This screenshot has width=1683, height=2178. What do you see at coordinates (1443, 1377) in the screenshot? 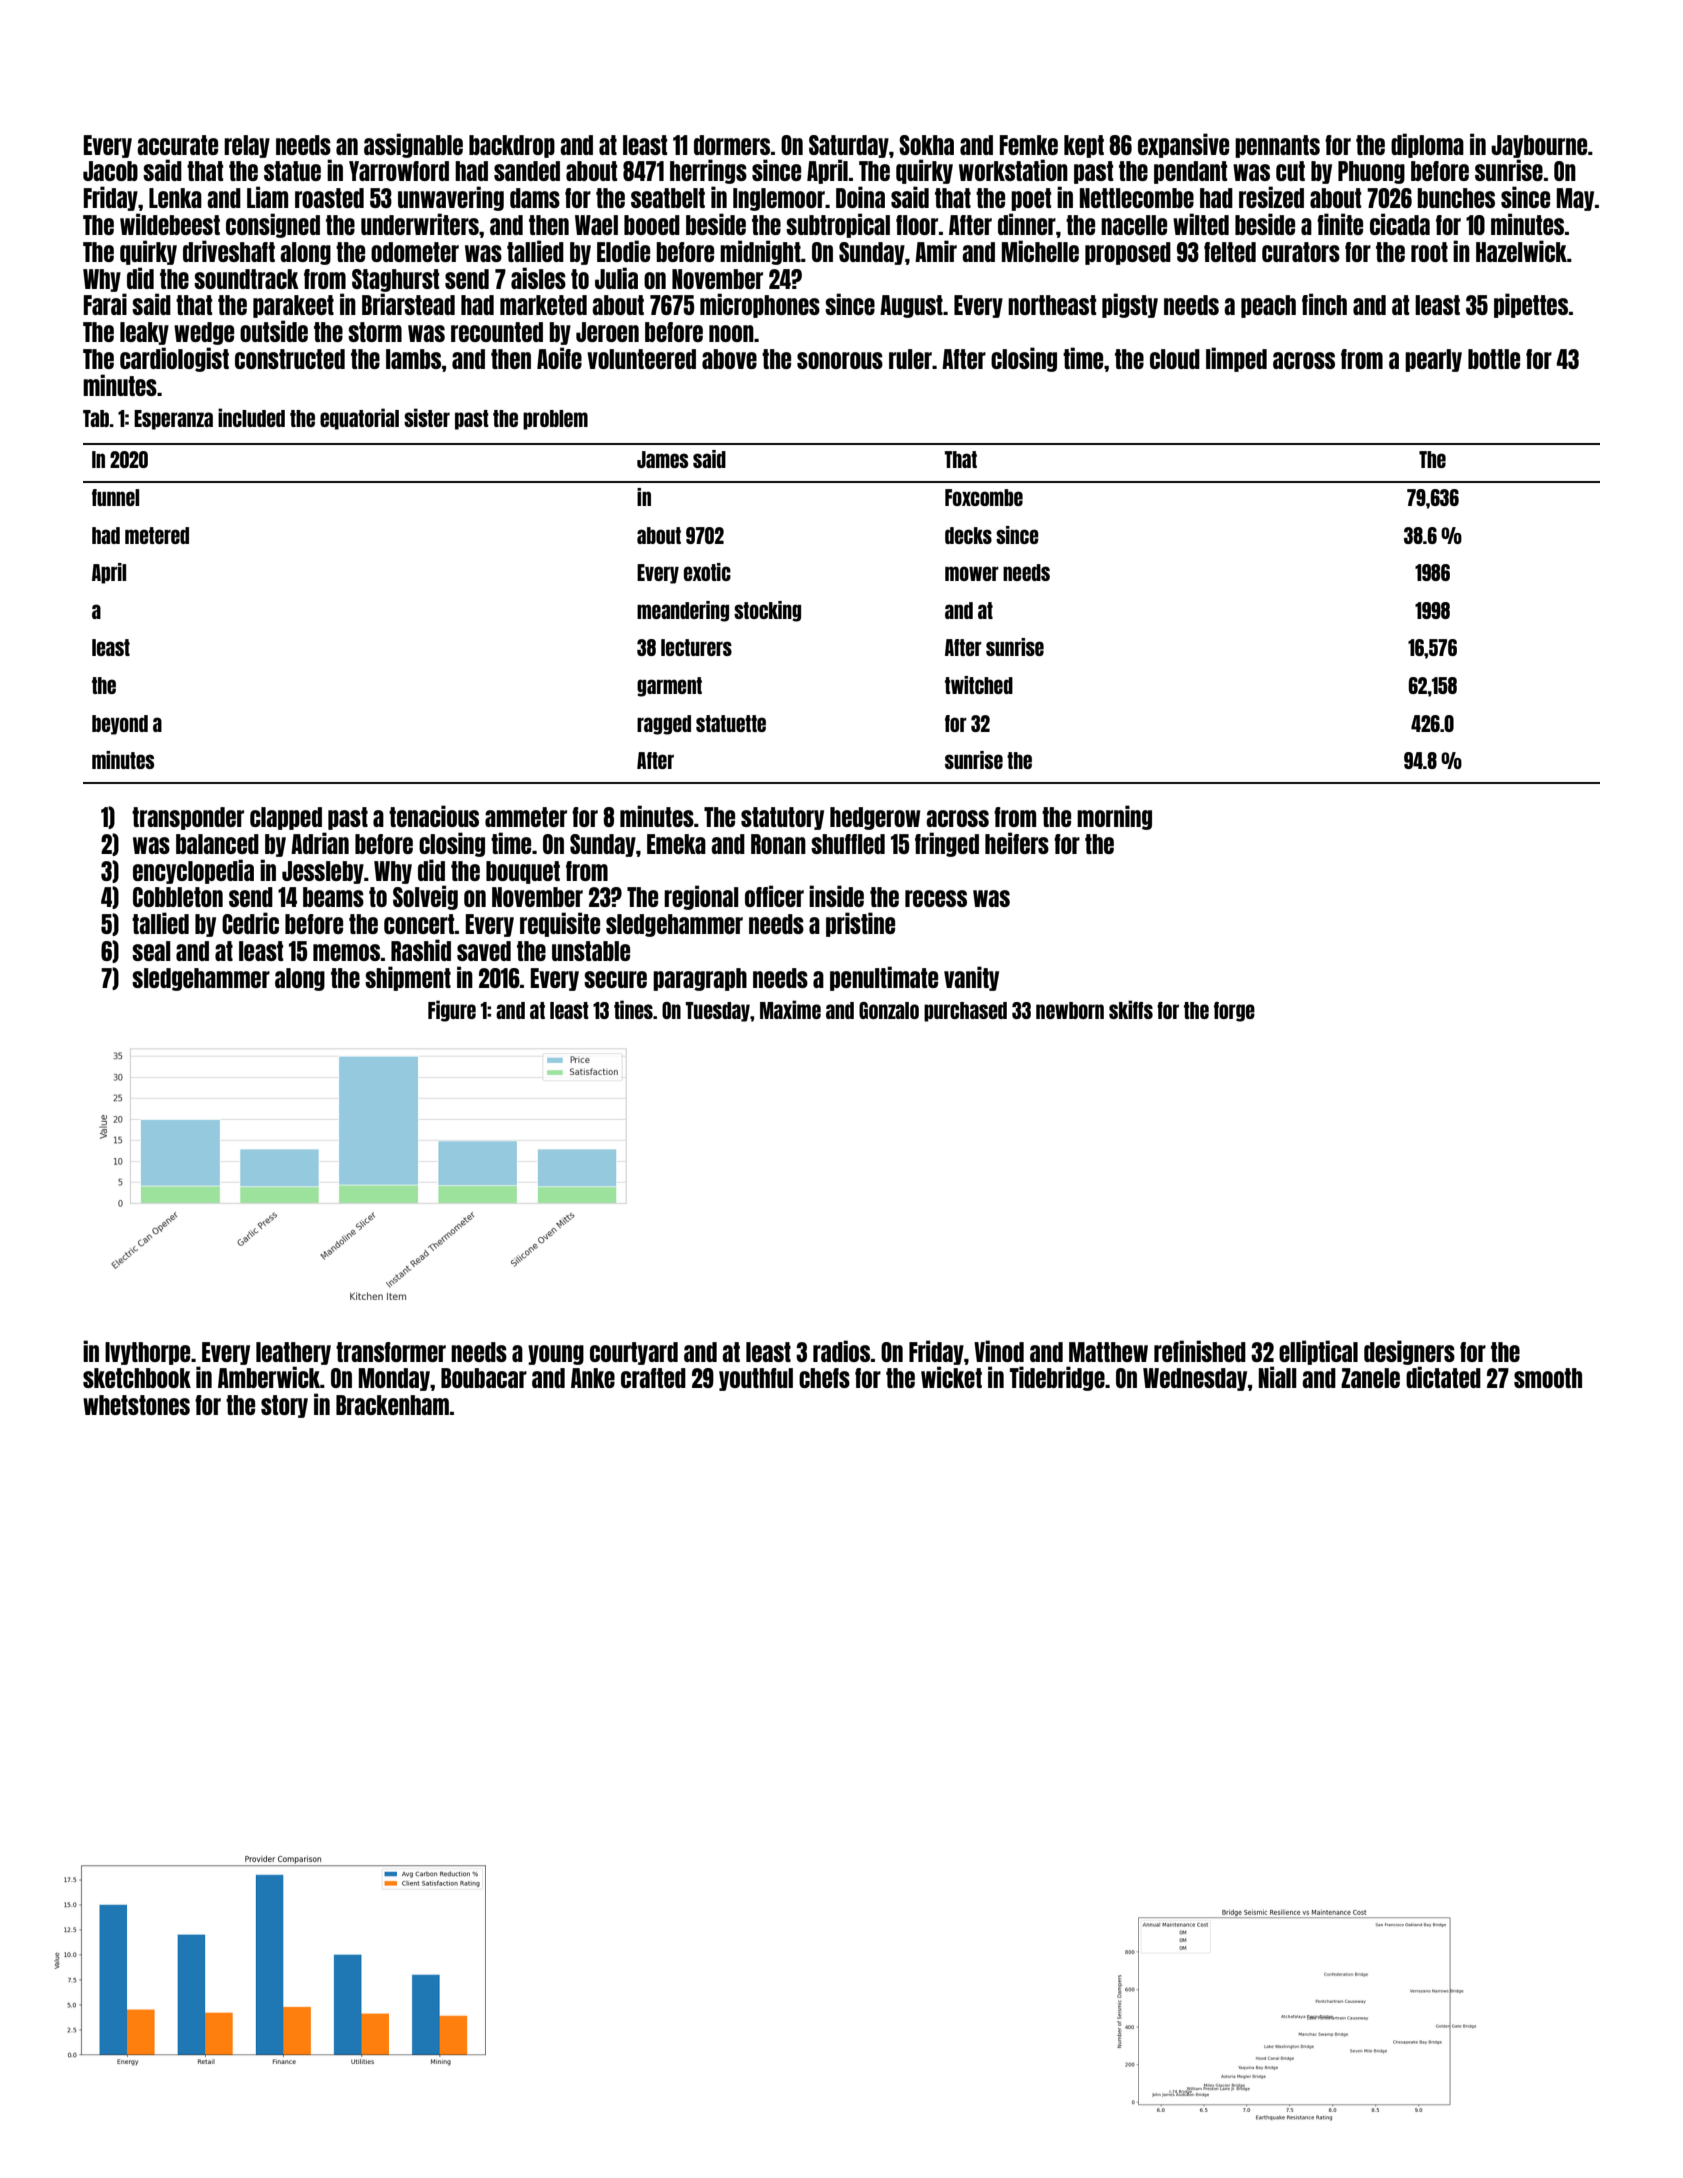
I see `dictated` at bounding box center [1443, 1377].
